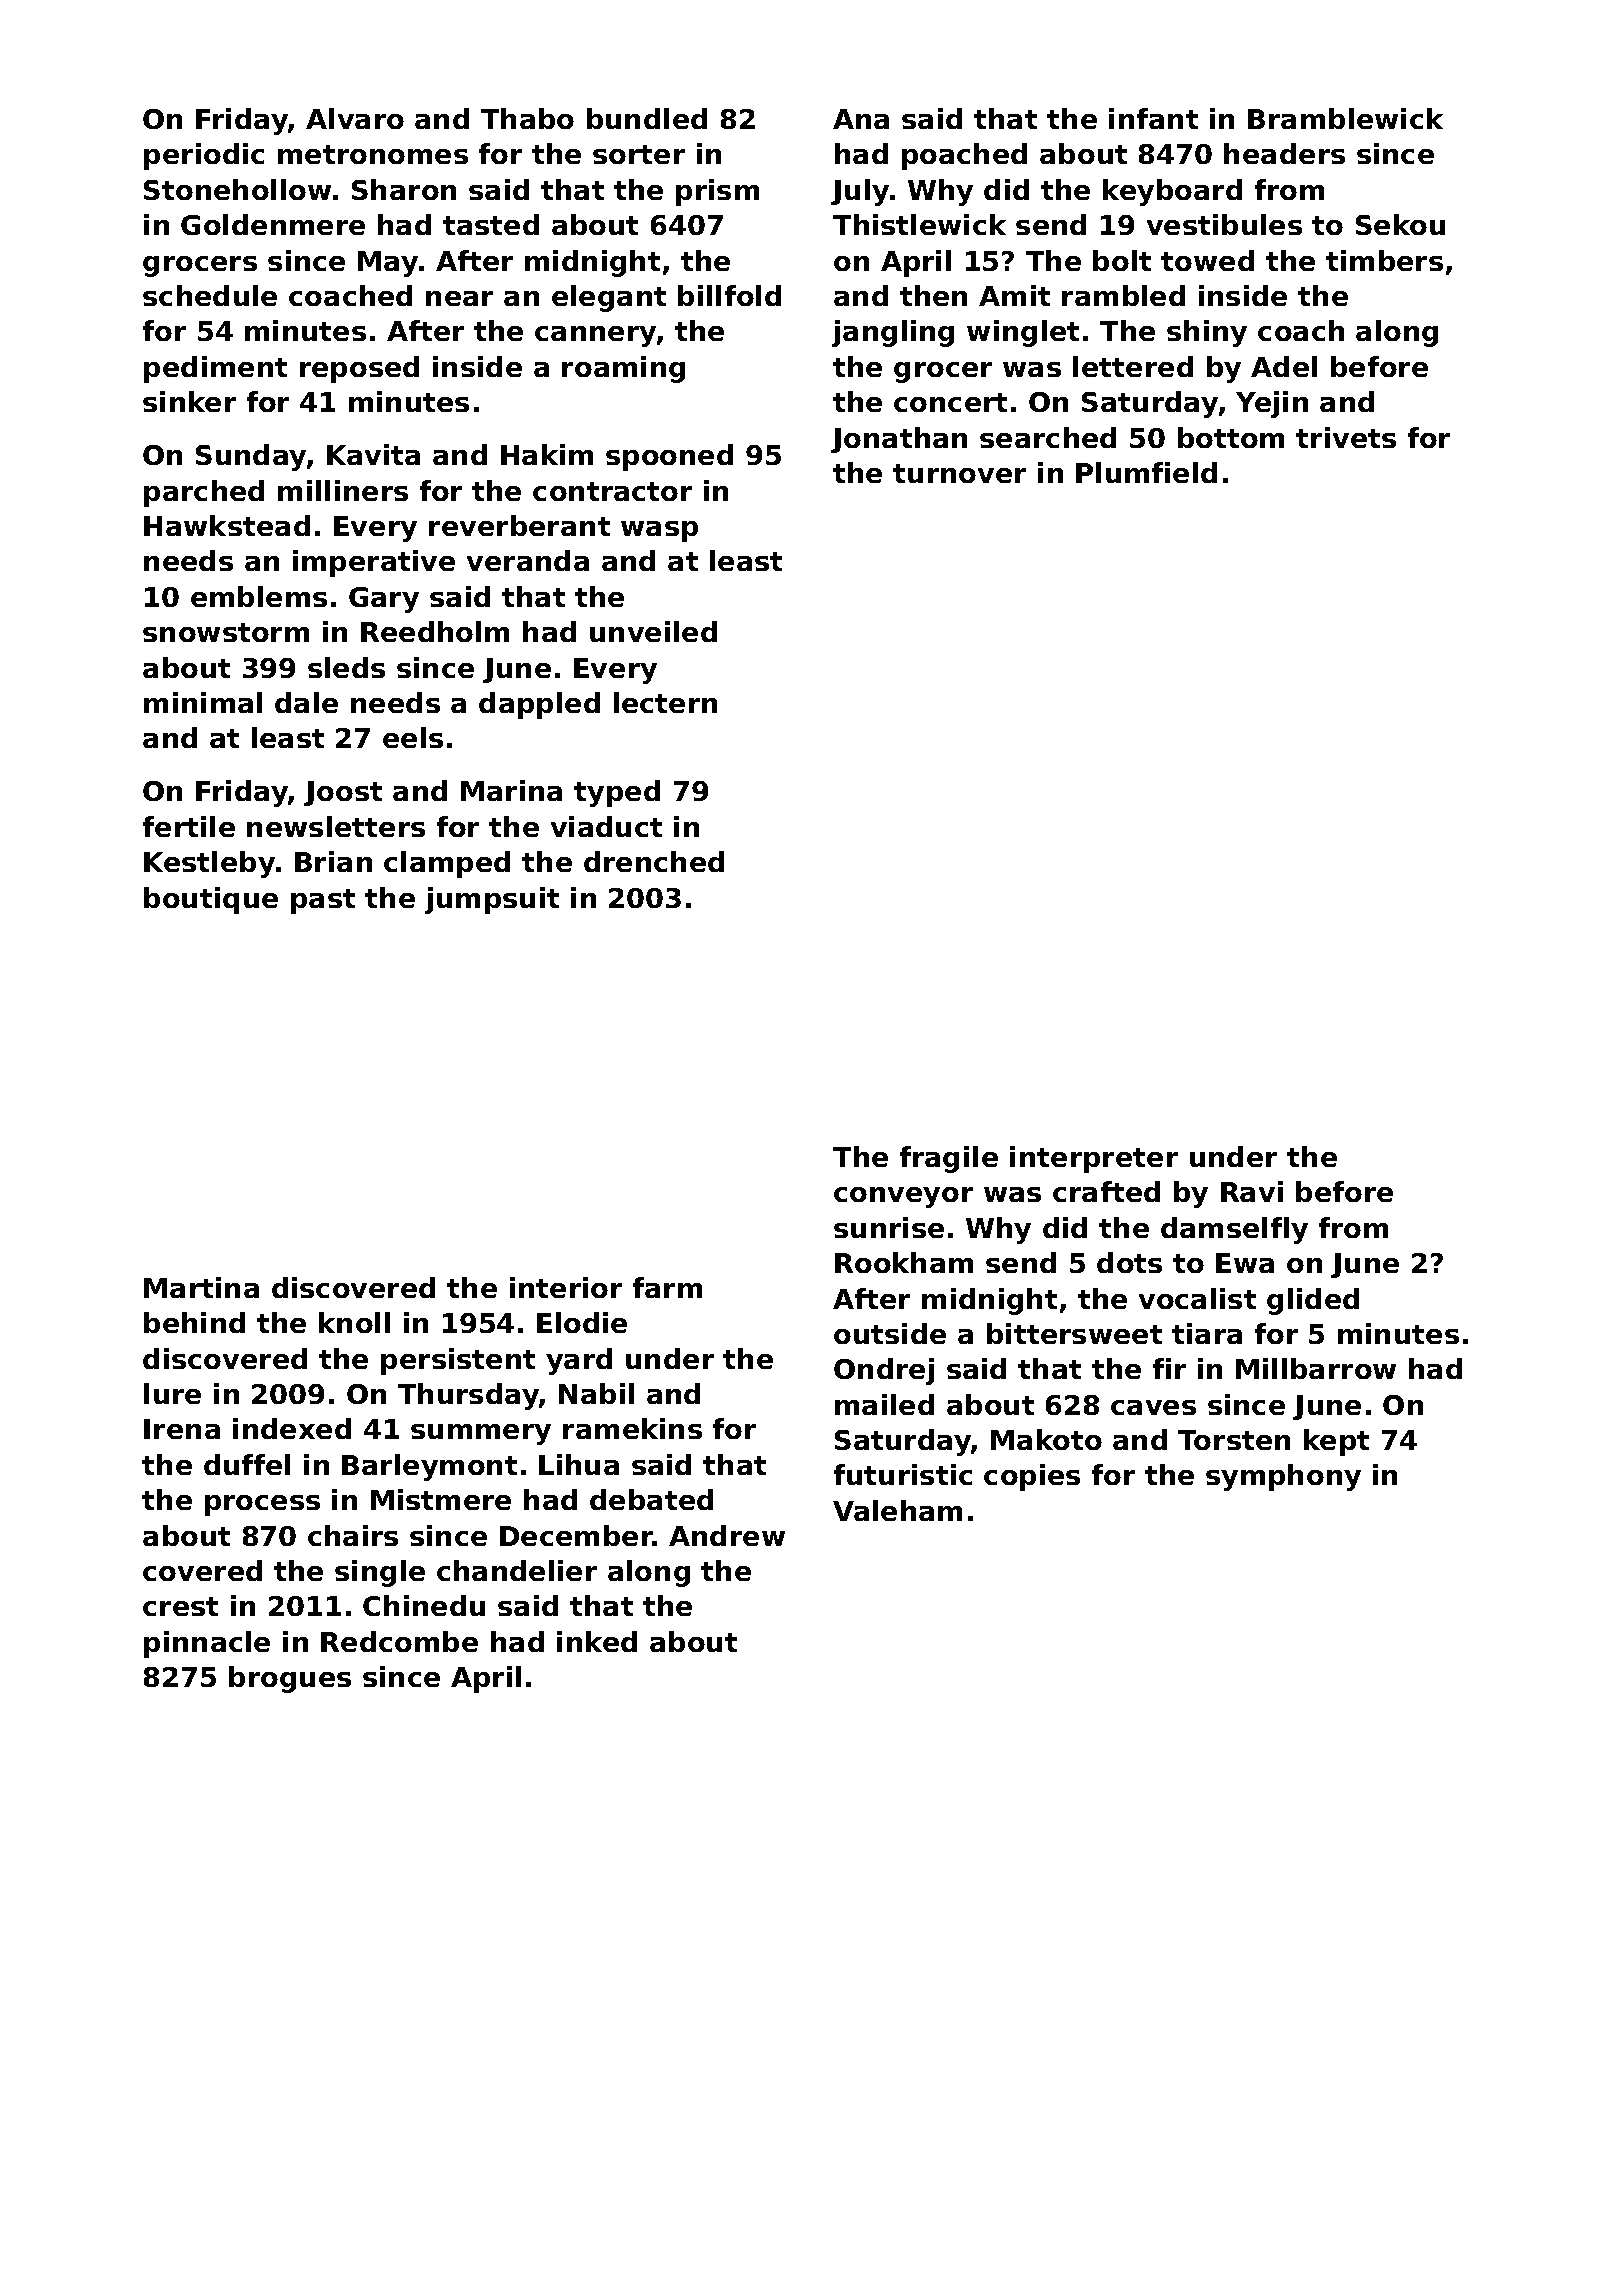 The width and height of the image is (1620, 2292). Describe the element at coordinates (597, 1641) in the image. I see `inked` at that location.
